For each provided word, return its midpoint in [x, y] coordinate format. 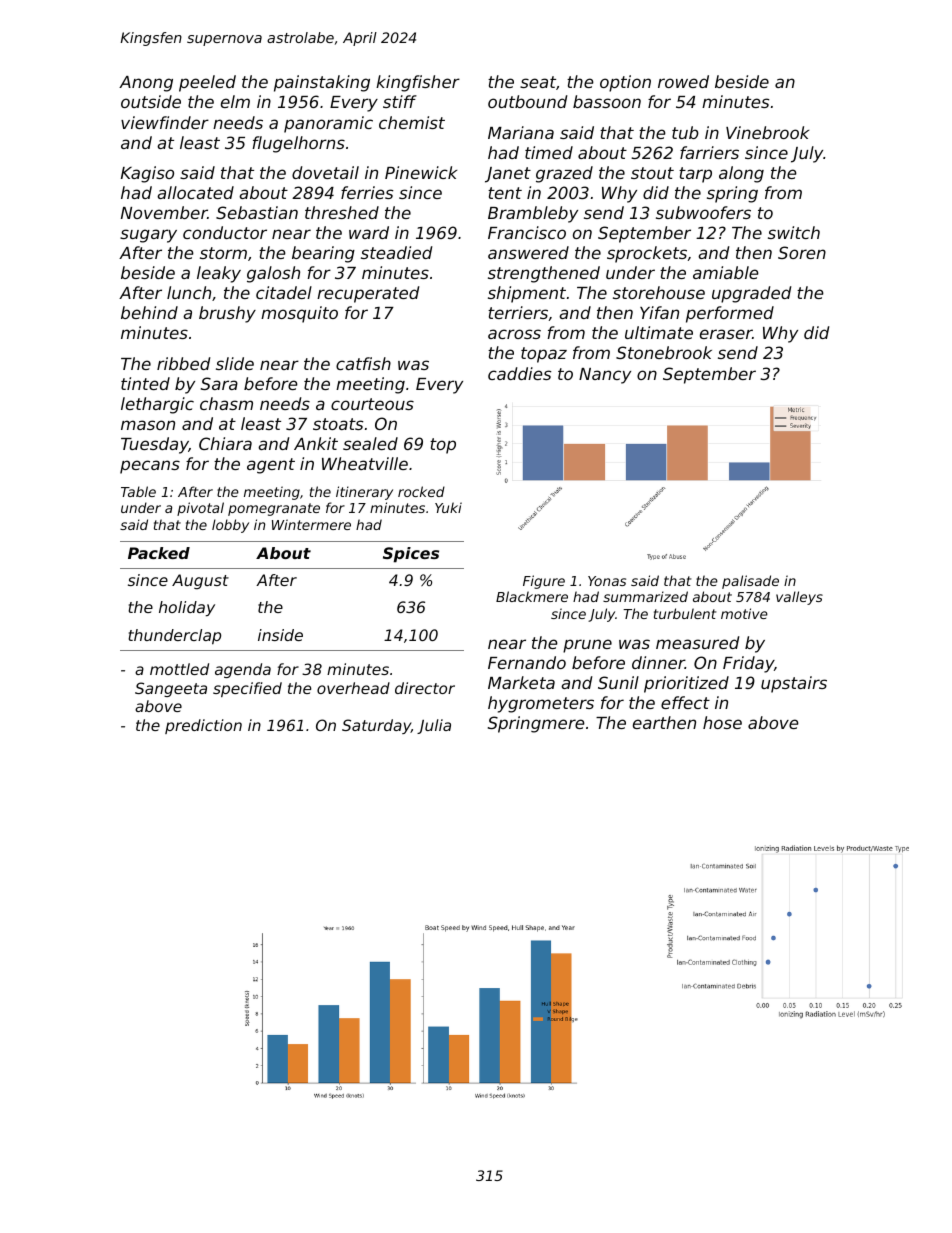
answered [528, 252]
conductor [225, 232]
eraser [726, 334]
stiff [400, 101]
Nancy [605, 376]
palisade [750, 582]
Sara [219, 383]
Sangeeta [171, 689]
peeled [207, 83]
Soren [802, 252]
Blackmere [532, 596]
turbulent [685, 613]
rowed [683, 81]
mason [148, 425]
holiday [187, 609]
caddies [520, 373]
